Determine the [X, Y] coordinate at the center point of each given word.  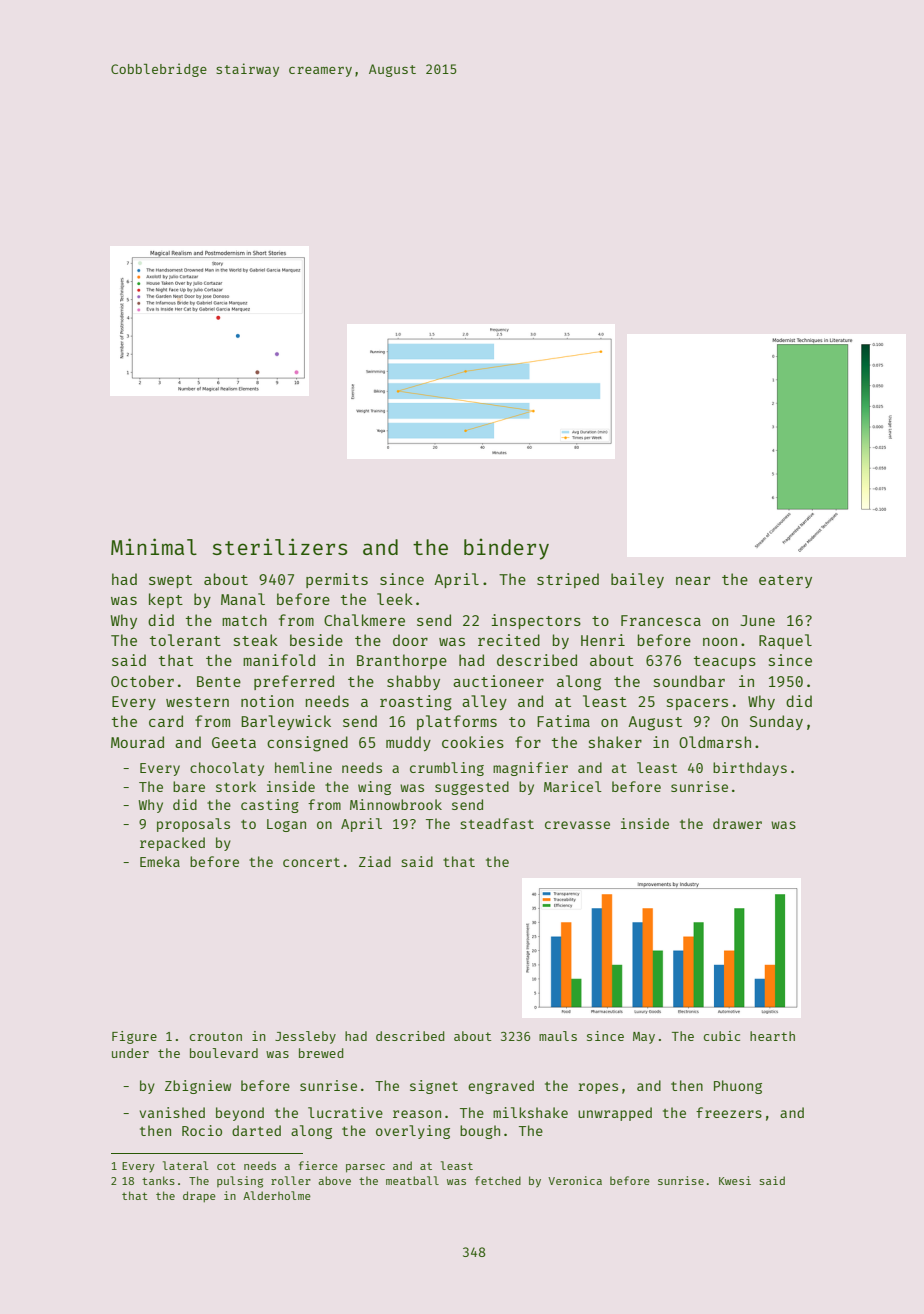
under [130, 1053]
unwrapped [615, 1114]
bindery [506, 549]
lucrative [345, 1112]
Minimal [154, 546]
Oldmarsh [715, 742]
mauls [558, 1036]
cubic [722, 1036]
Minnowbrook [396, 804]
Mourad [137, 742]
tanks [158, 1180]
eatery [785, 581]
